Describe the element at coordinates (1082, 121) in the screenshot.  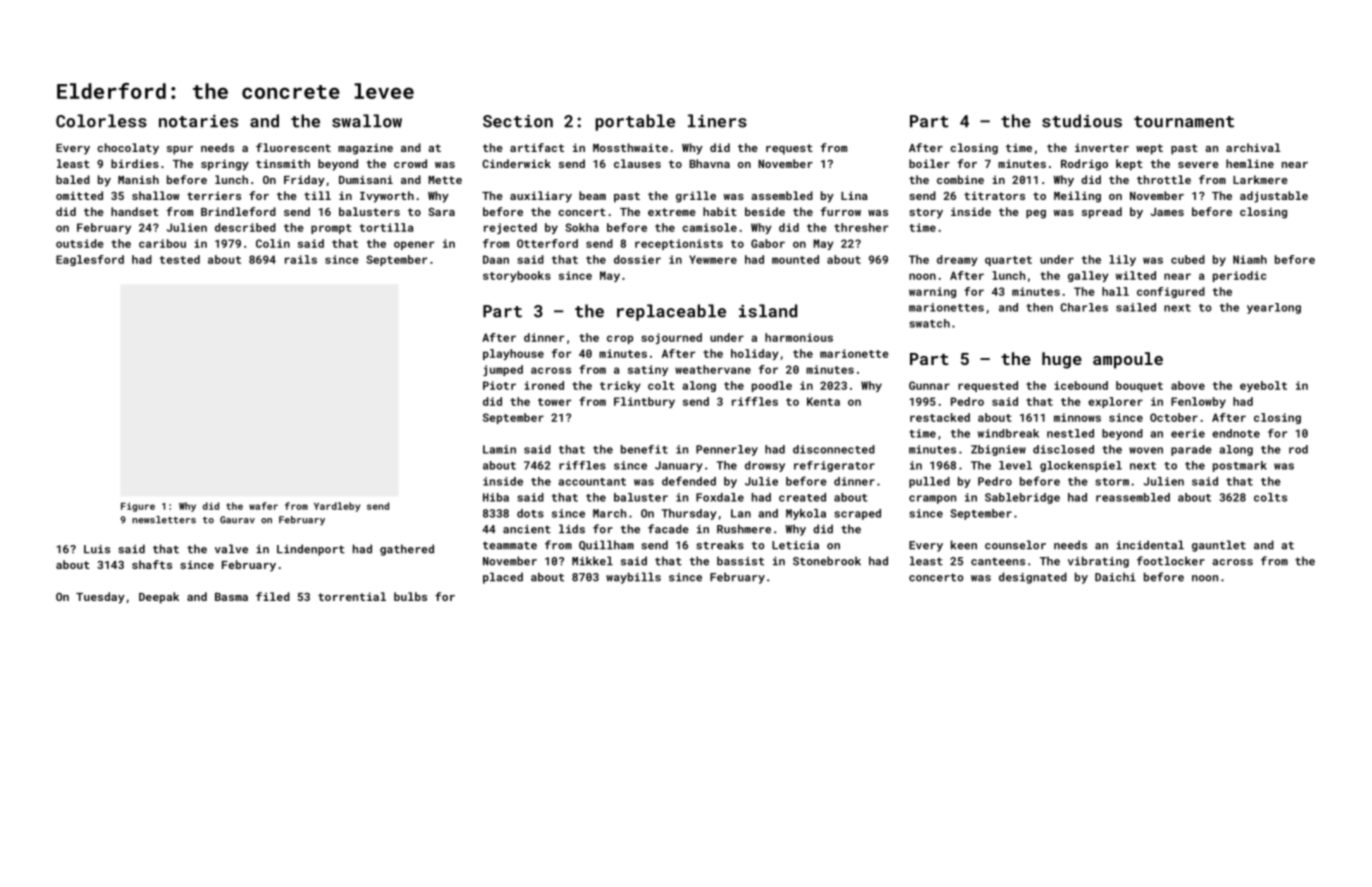
I see `studious` at that location.
